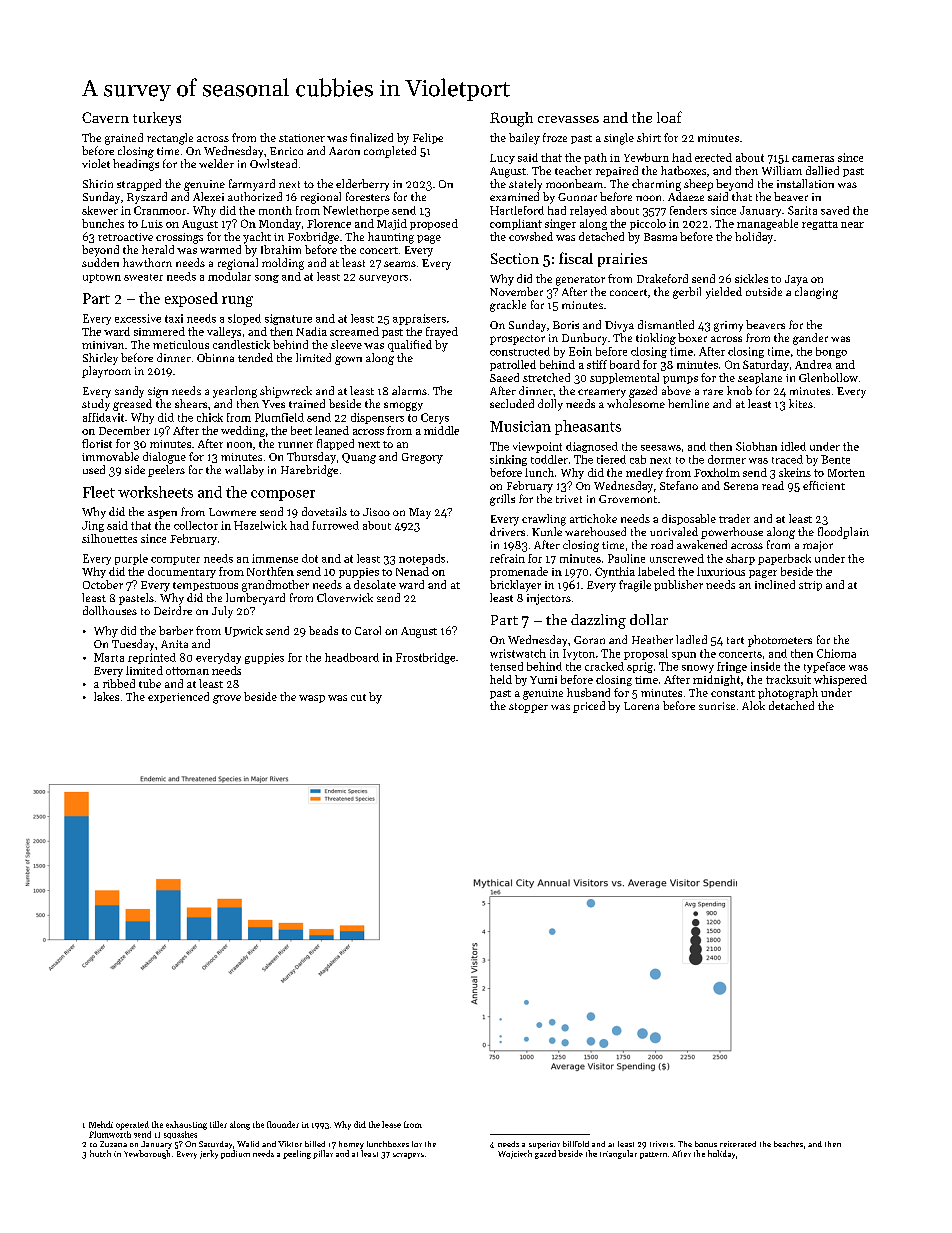 Image resolution: width=952 pixels, height=1233 pixels. I want to click on loaf, so click(669, 117).
